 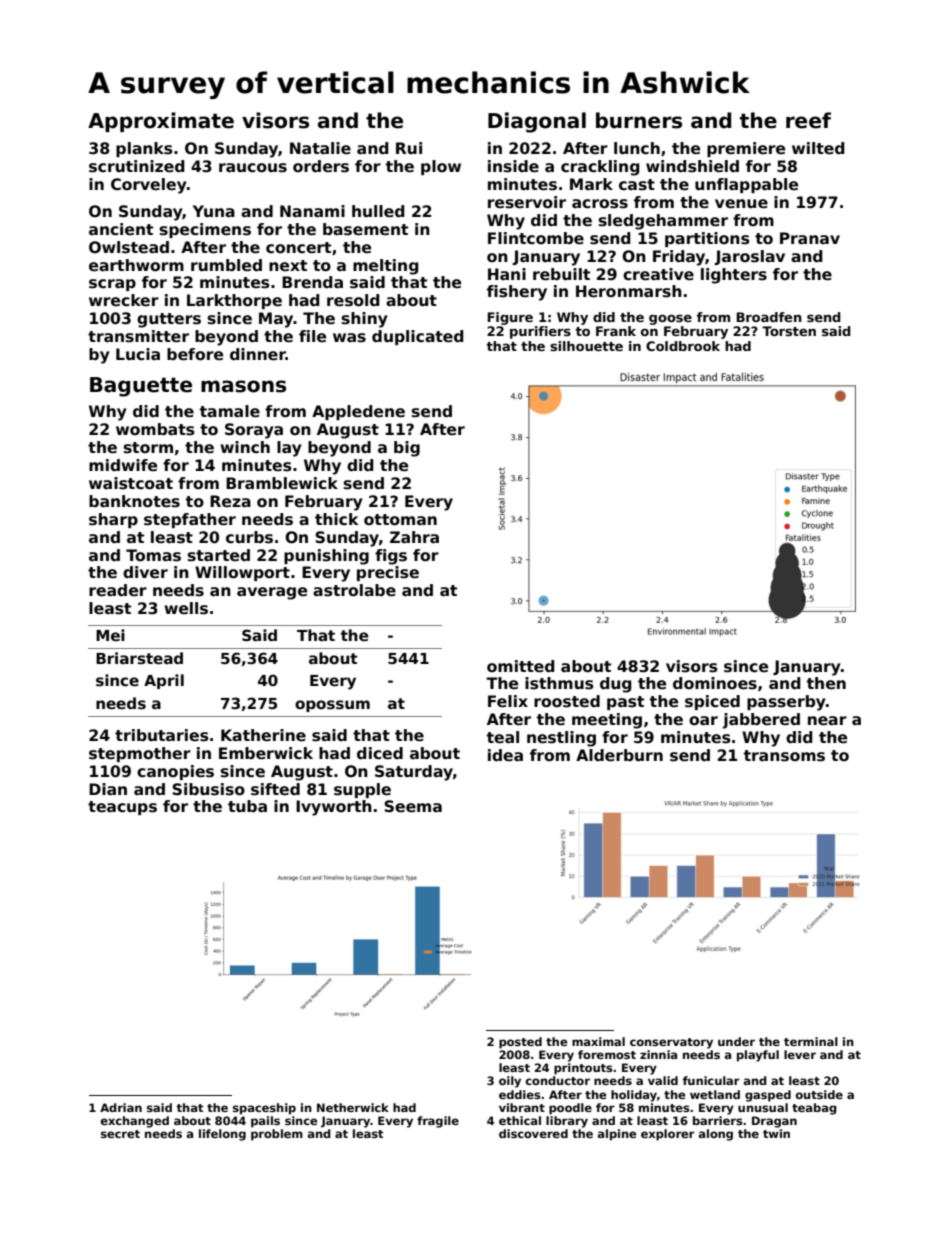 I want to click on alpine, so click(x=617, y=1135).
